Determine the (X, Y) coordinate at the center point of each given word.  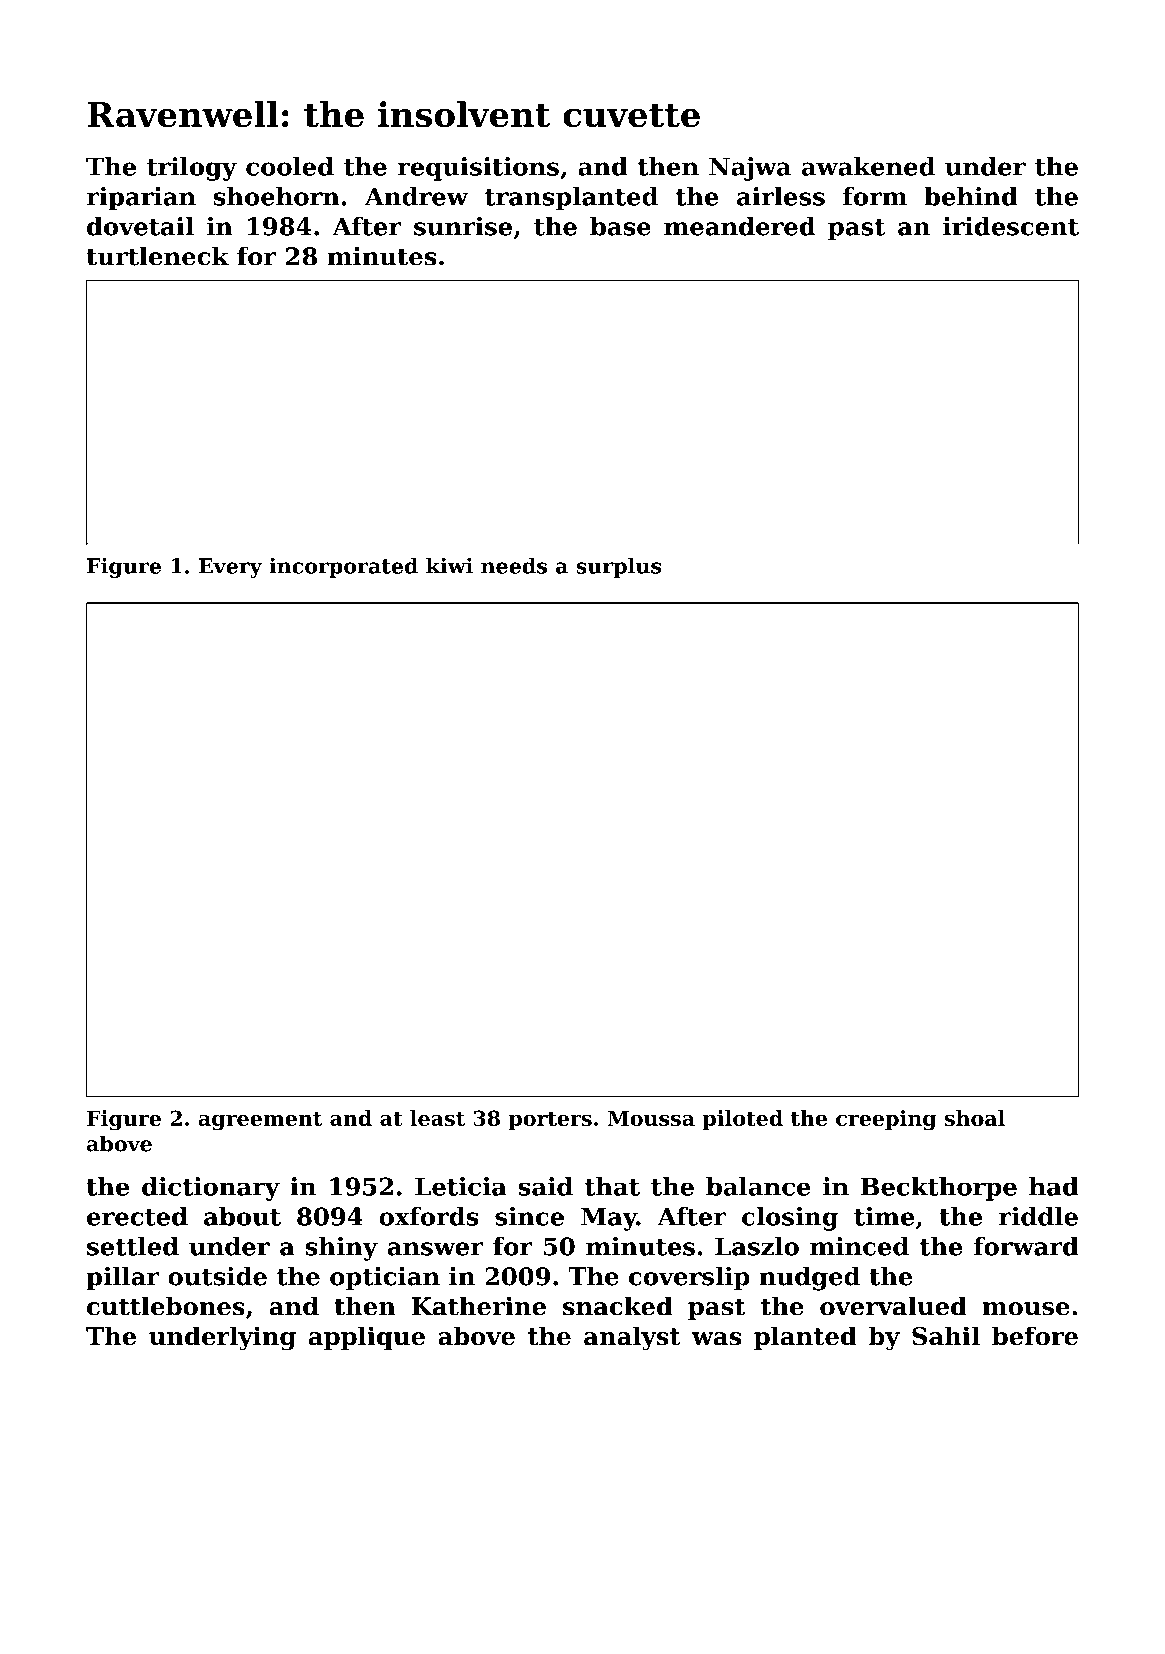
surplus (618, 567)
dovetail (140, 226)
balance (758, 1186)
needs (514, 565)
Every (230, 568)
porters (550, 1121)
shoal (975, 1118)
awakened (868, 166)
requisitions (478, 169)
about (242, 1216)
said (546, 1186)
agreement (260, 1121)
